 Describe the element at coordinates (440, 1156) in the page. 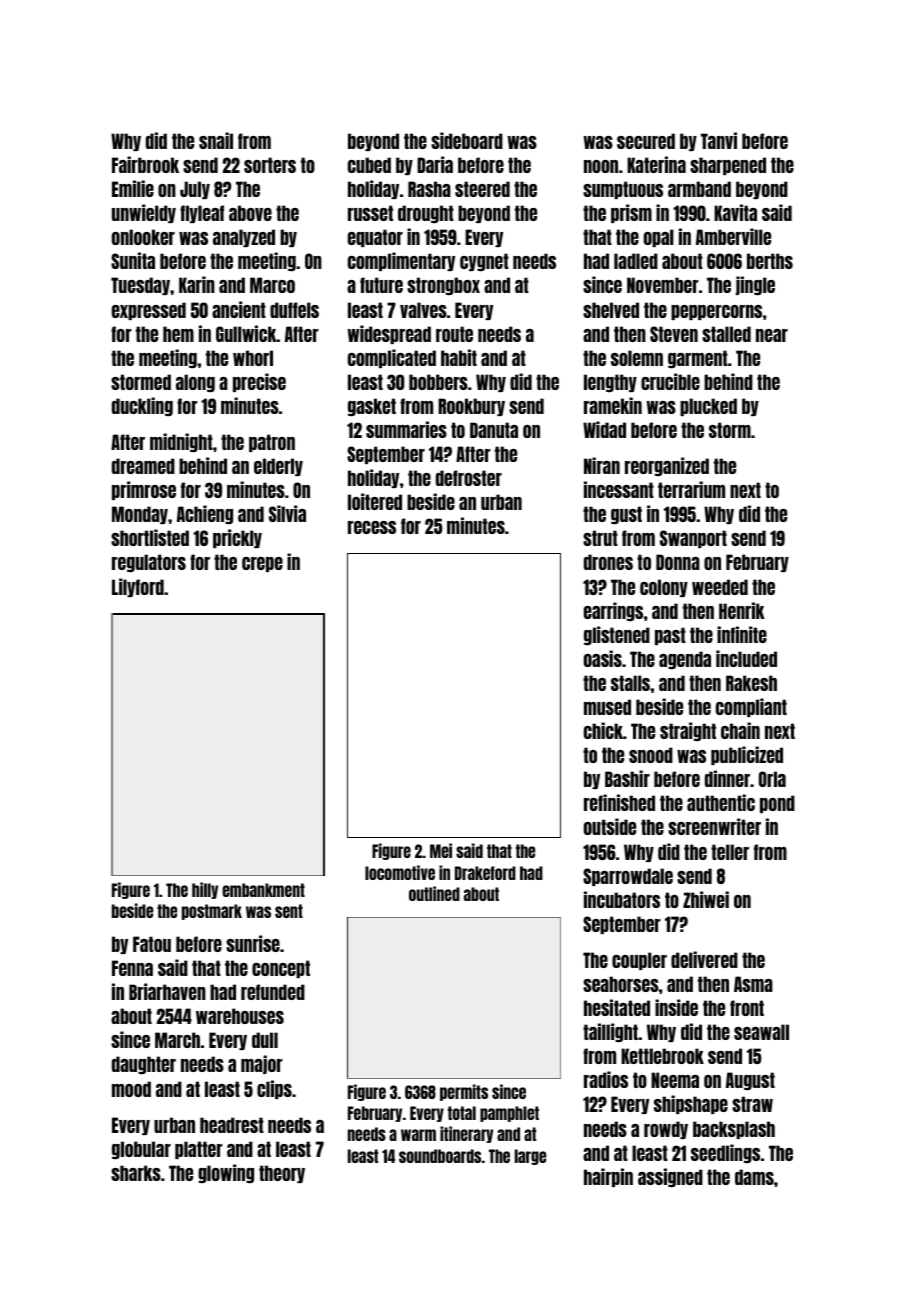

I see `soundboards` at that location.
